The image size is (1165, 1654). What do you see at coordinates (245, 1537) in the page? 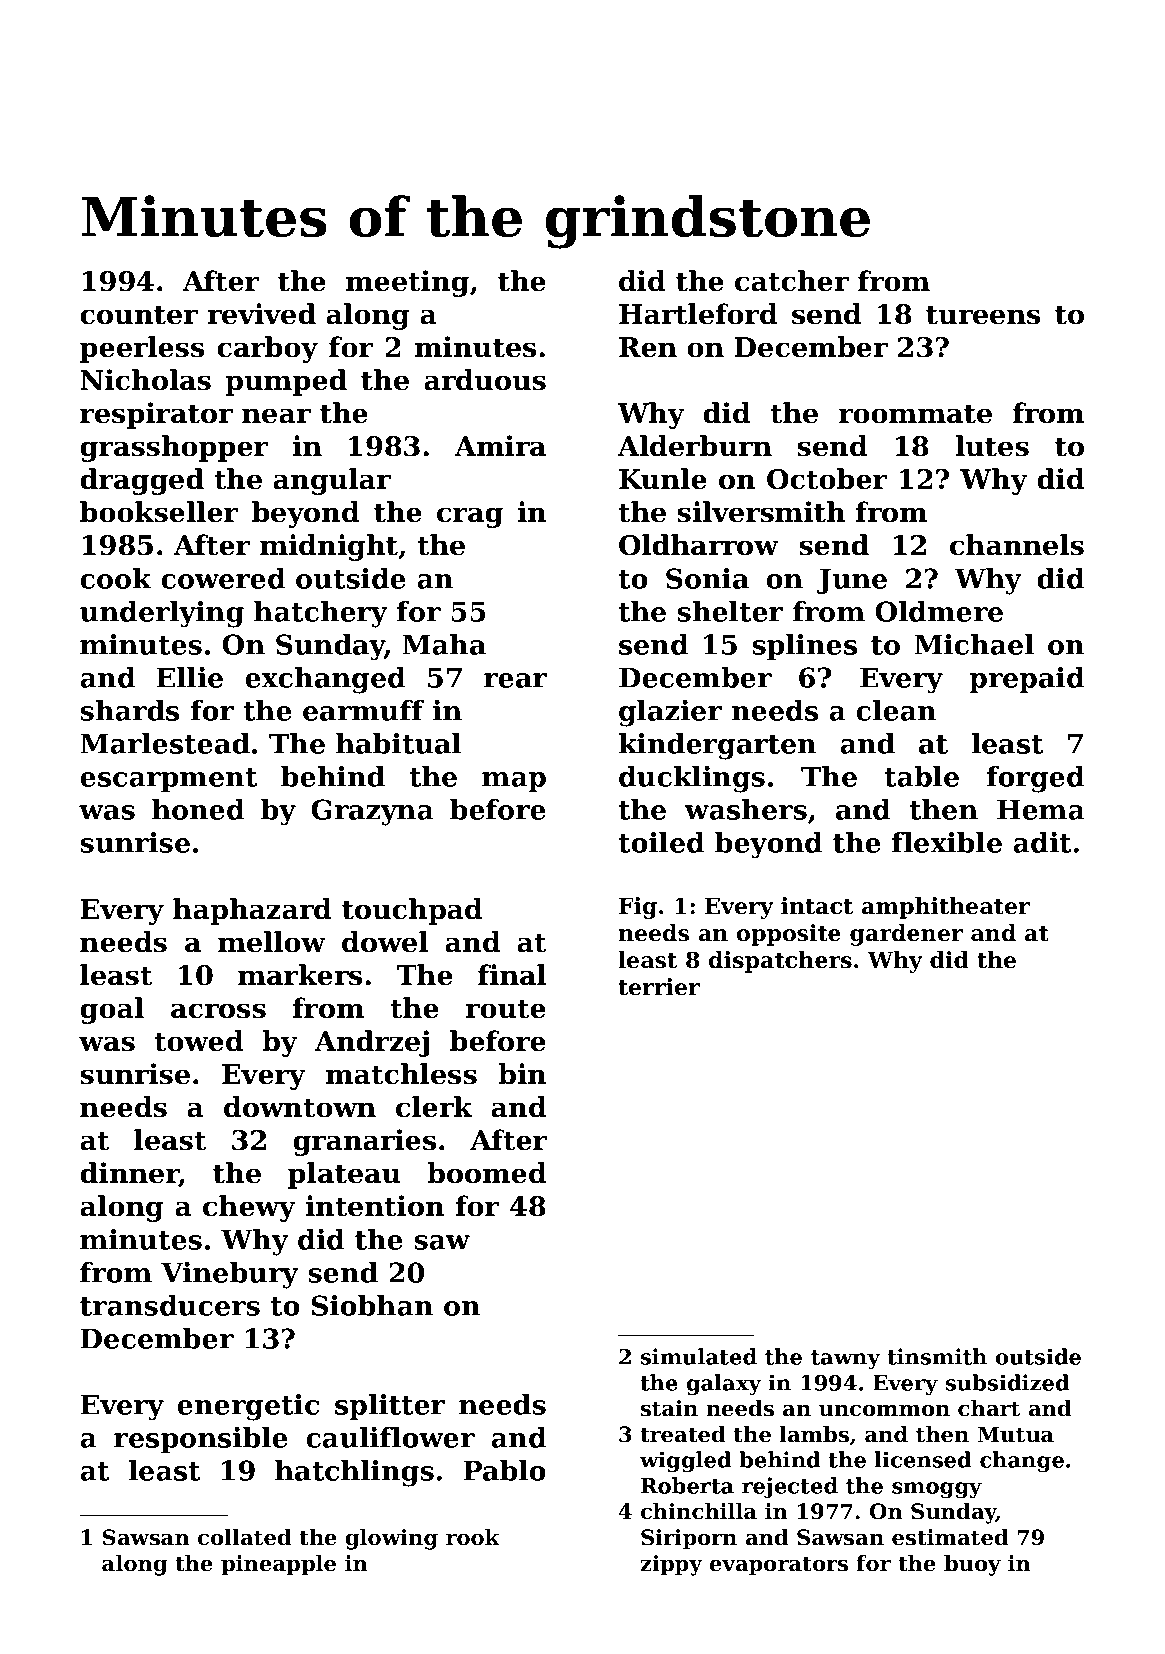
I see `collated` at bounding box center [245, 1537].
